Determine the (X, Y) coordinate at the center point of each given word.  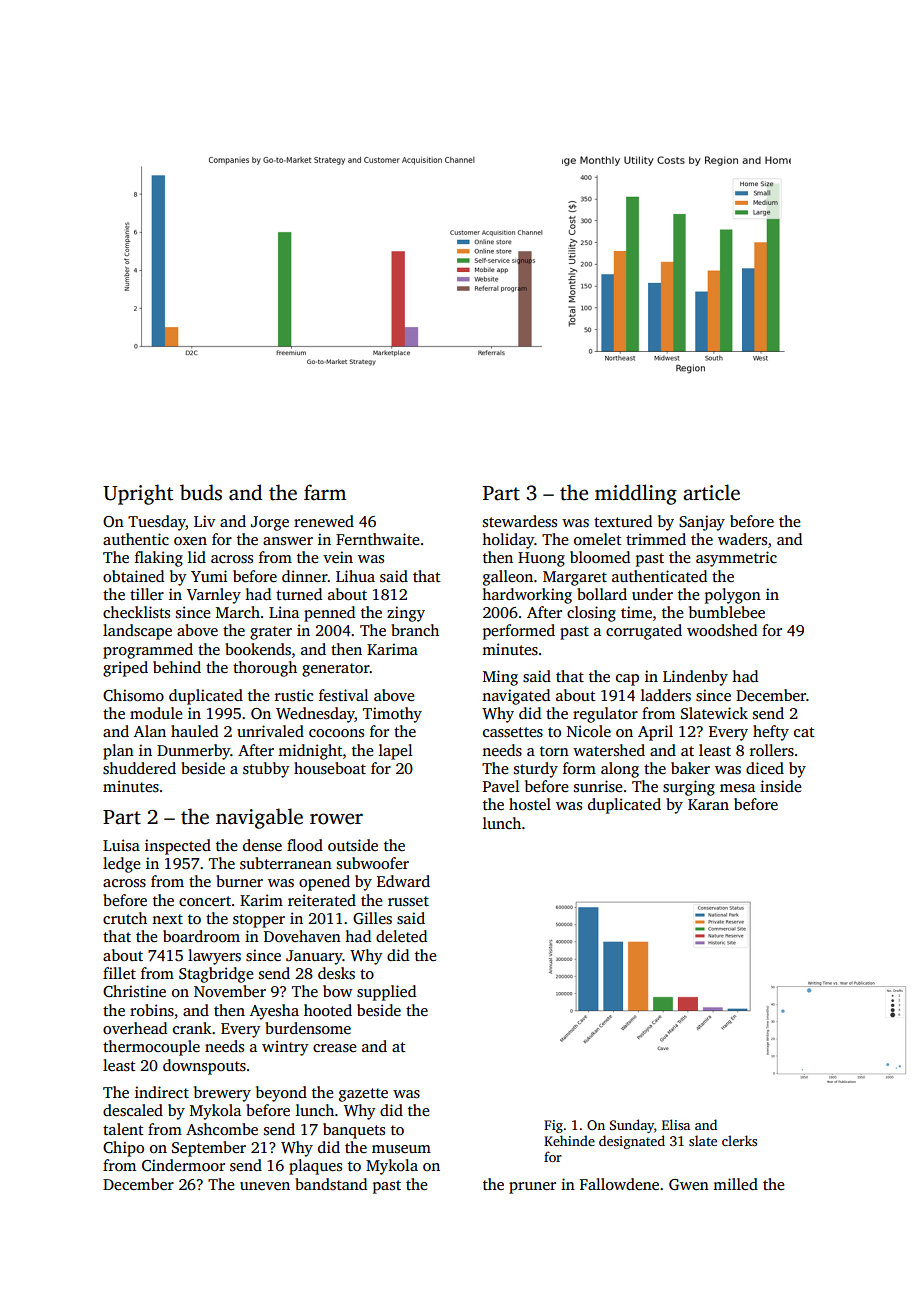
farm (325, 492)
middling (636, 494)
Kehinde (569, 1140)
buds (201, 492)
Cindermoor (183, 1165)
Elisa (676, 1124)
